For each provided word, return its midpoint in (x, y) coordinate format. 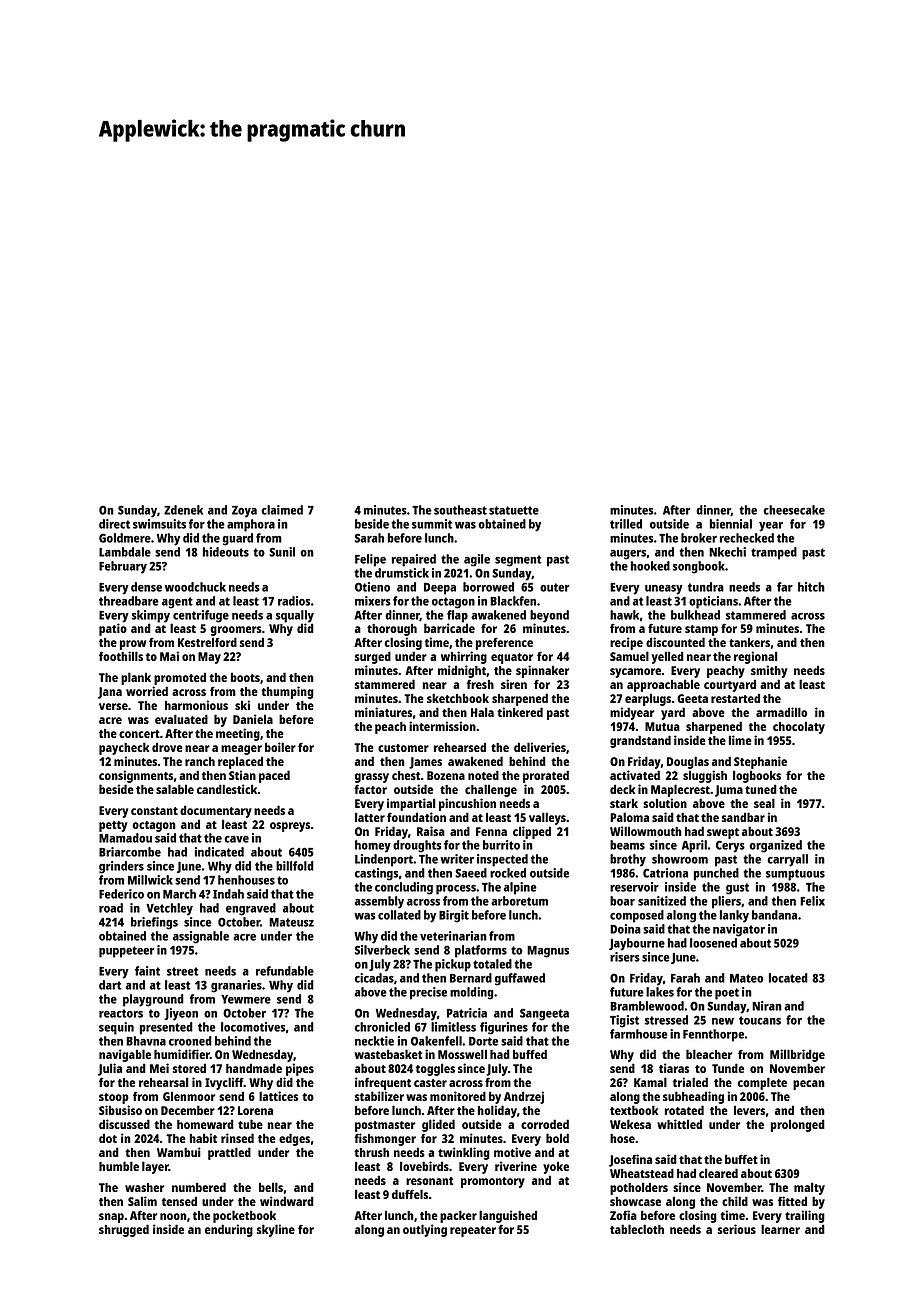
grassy (372, 778)
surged (373, 657)
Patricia (467, 1013)
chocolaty (799, 727)
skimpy (151, 616)
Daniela (253, 719)
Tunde (728, 1068)
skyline (276, 1230)
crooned (190, 1041)
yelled (668, 657)
